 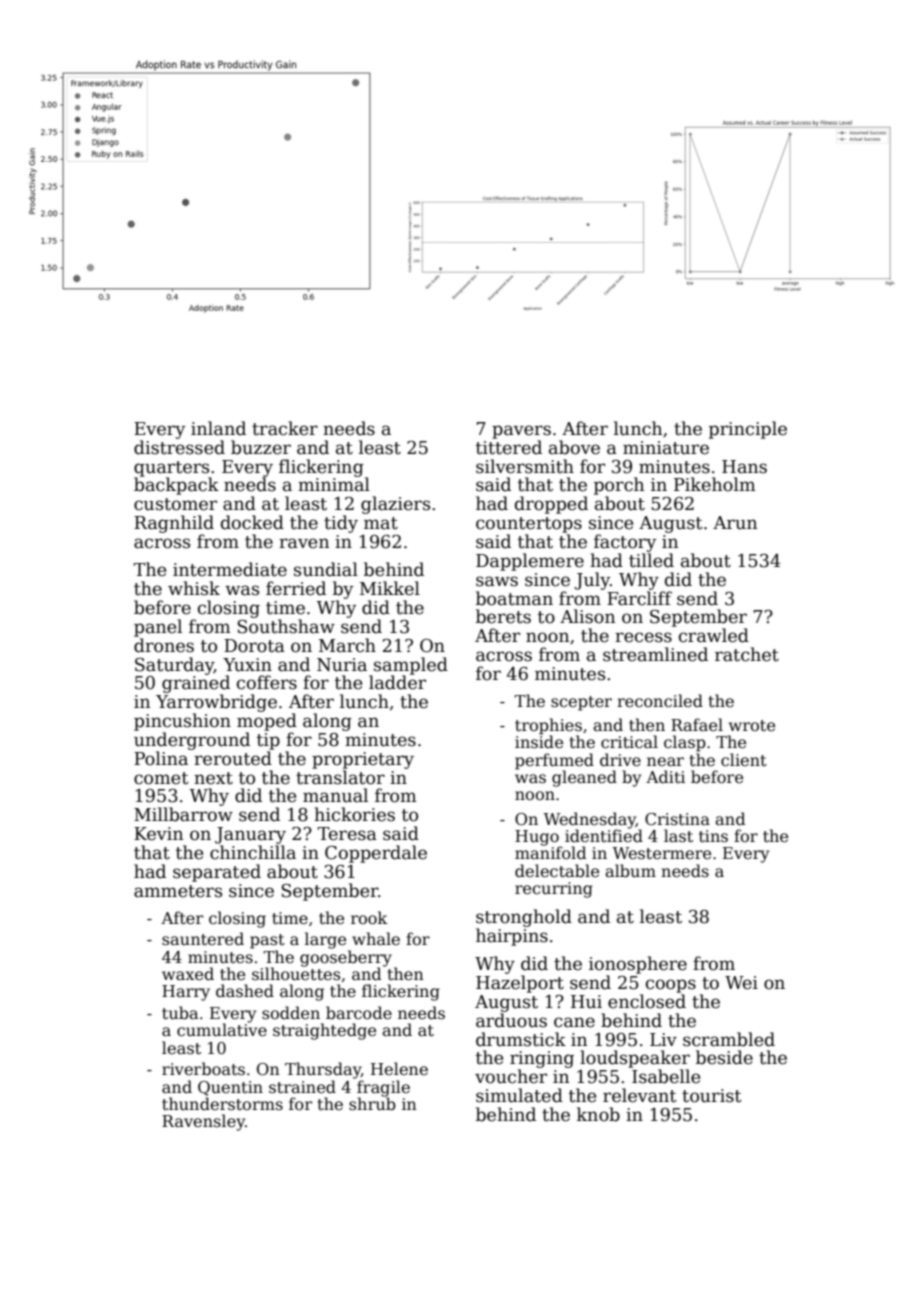 I want to click on knob, so click(x=598, y=1114).
